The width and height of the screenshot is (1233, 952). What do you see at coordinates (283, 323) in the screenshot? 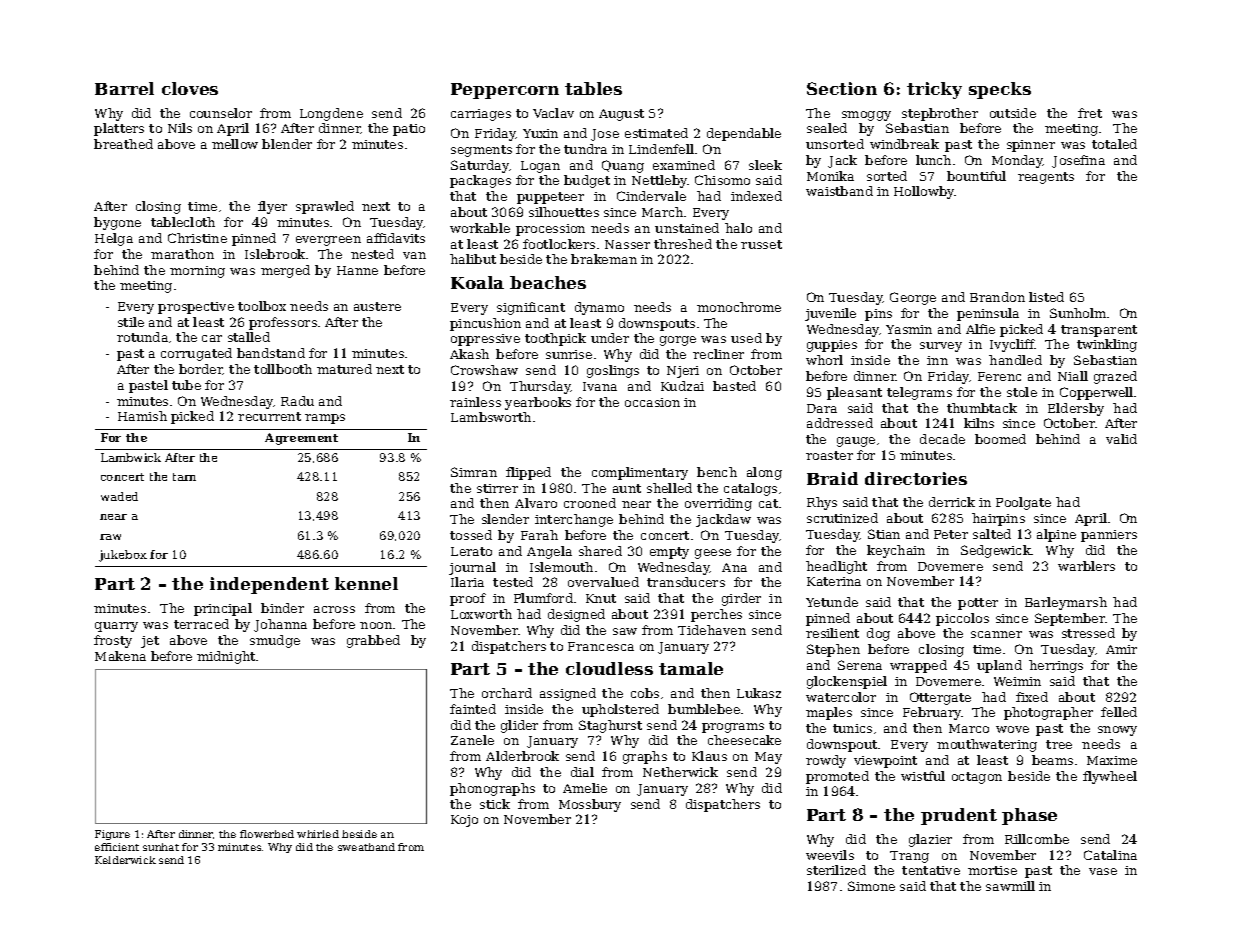
I see `professors` at bounding box center [283, 323].
